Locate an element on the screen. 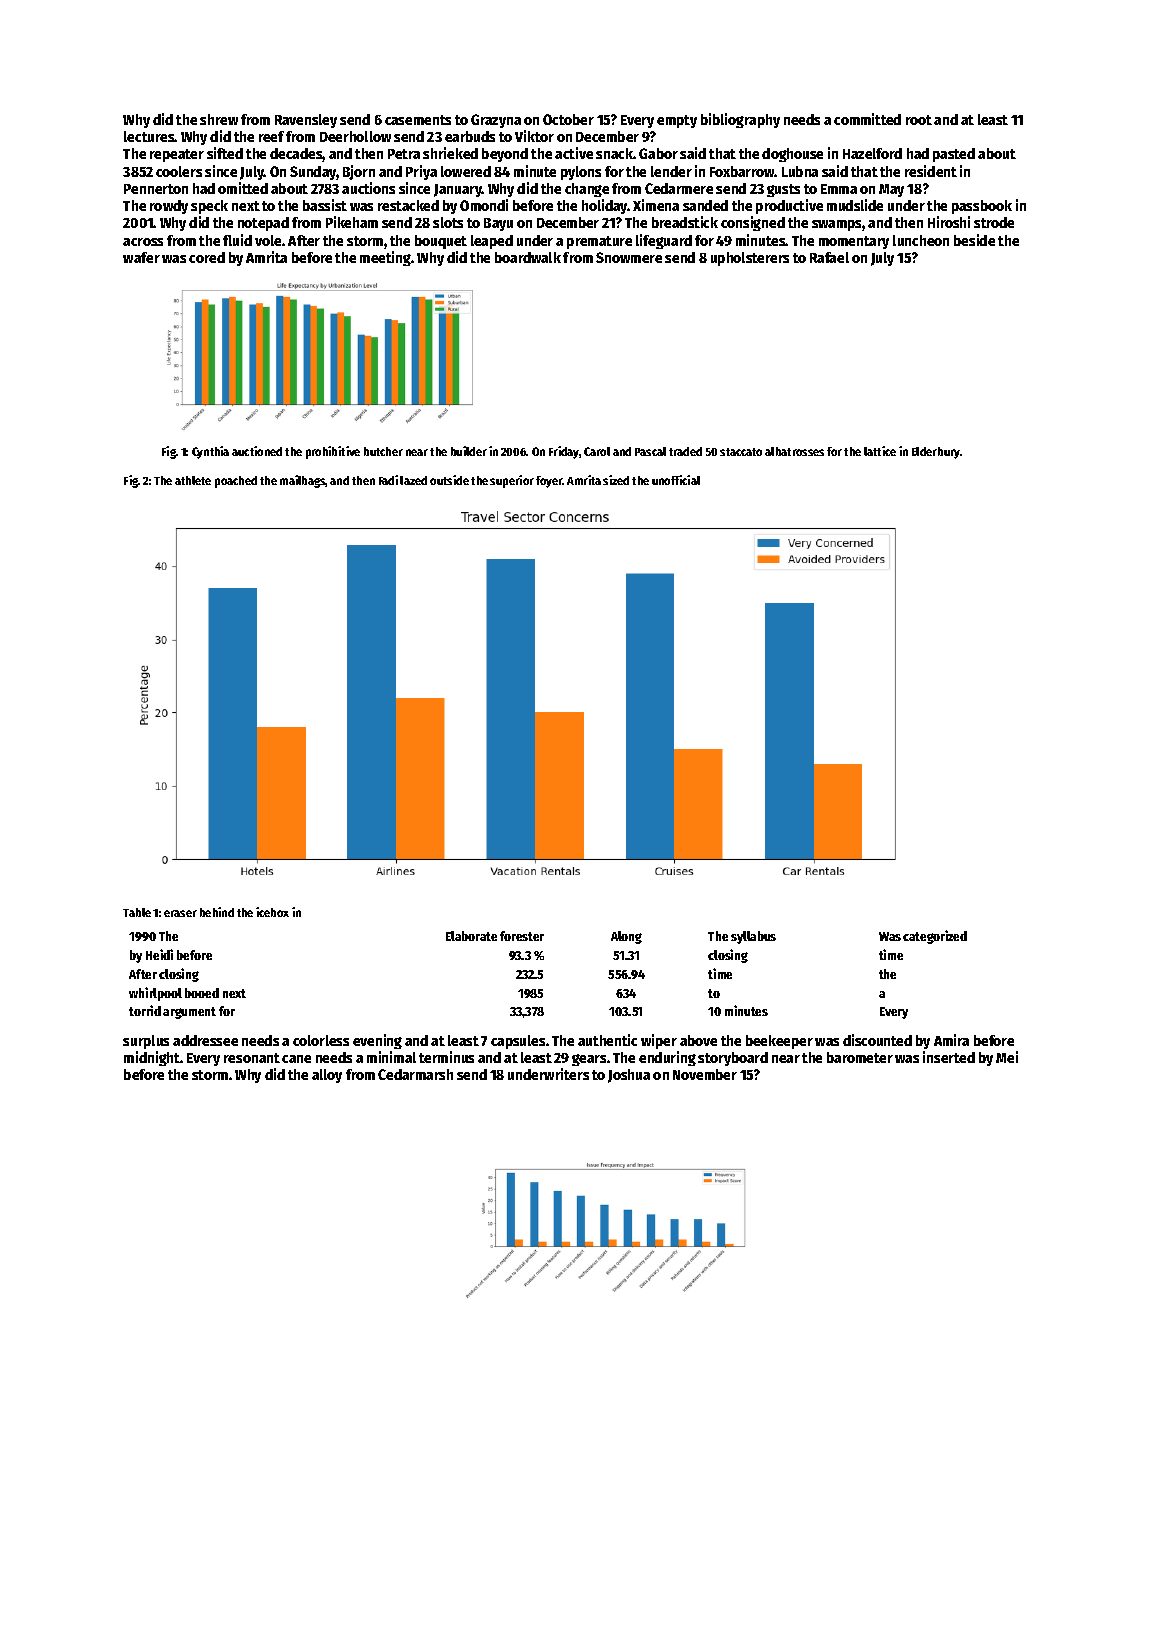  Cedarmarsh is located at coordinates (415, 1074).
